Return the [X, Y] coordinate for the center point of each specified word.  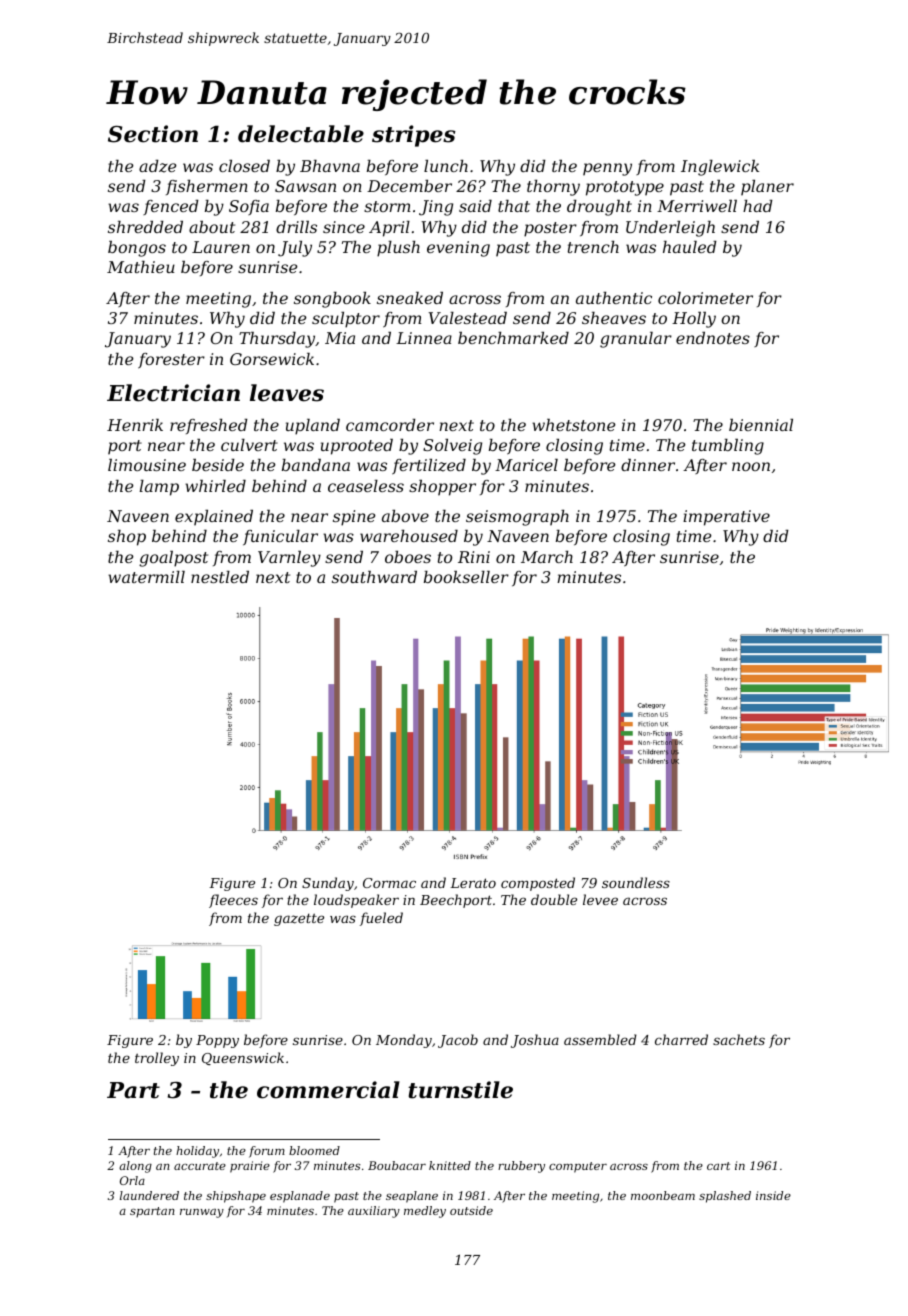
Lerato [473, 883]
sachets [739, 1039]
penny [607, 169]
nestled [220, 577]
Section [153, 134]
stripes [414, 136]
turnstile [460, 1090]
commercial [328, 1090]
